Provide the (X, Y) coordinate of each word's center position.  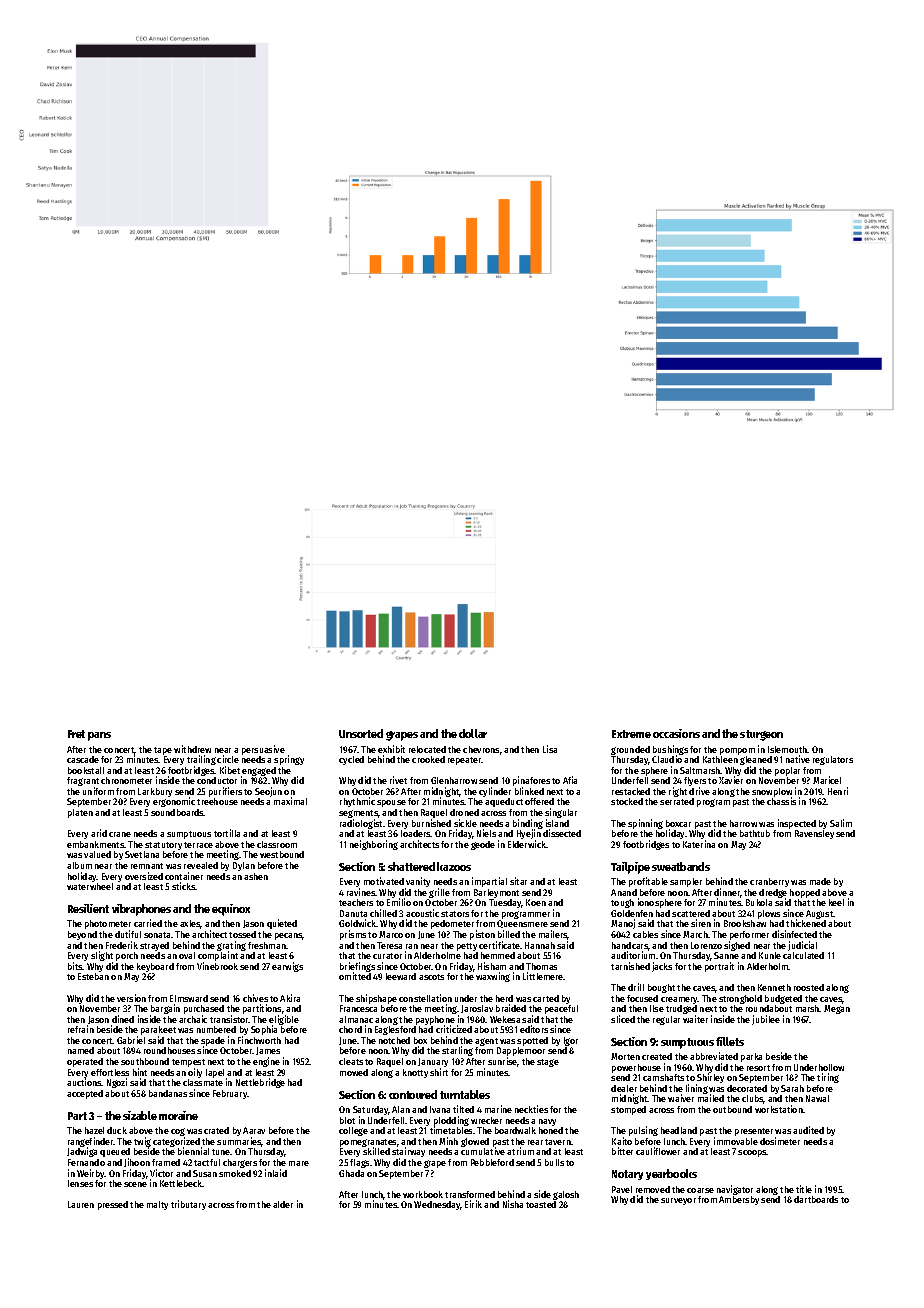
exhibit (391, 749)
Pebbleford (492, 1162)
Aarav (254, 1130)
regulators (833, 760)
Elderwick (527, 844)
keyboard (155, 967)
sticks (184, 886)
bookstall (86, 770)
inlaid (276, 1173)
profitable (648, 882)
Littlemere (543, 976)
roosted (809, 987)
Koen (536, 902)
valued (97, 854)
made (820, 881)
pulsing (643, 1131)
